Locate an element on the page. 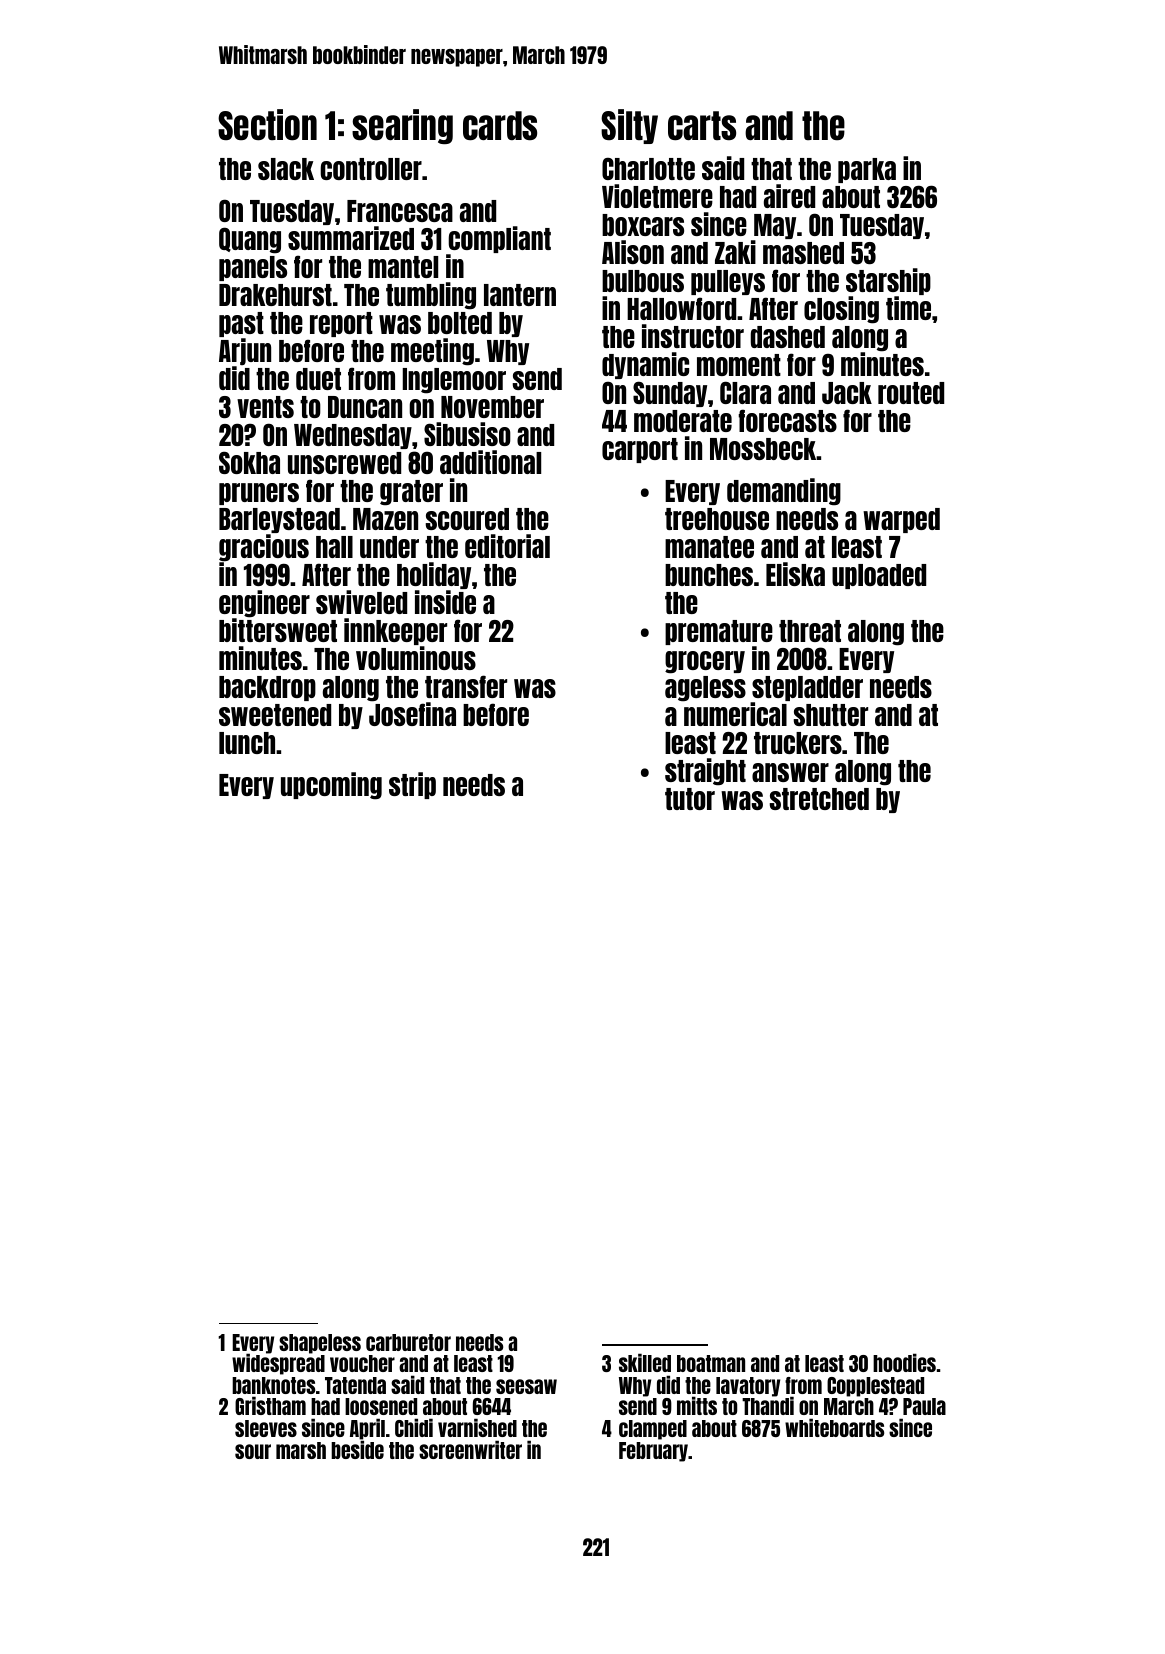 Image resolution: width=1165 pixels, height=1654 pixels. seesaw is located at coordinates (526, 1386).
